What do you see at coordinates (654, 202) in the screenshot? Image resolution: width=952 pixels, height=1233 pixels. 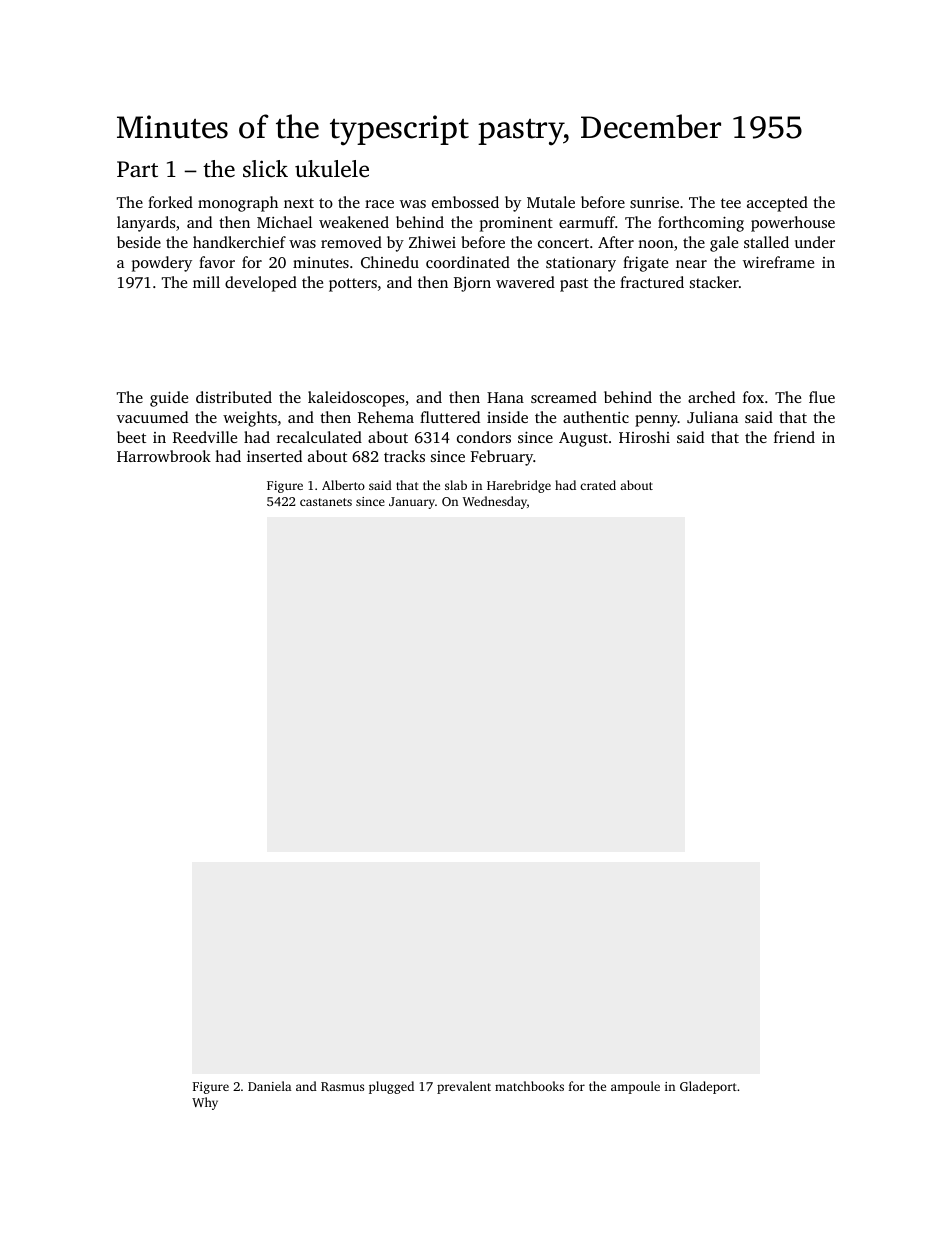 I see `sunrise` at bounding box center [654, 202].
